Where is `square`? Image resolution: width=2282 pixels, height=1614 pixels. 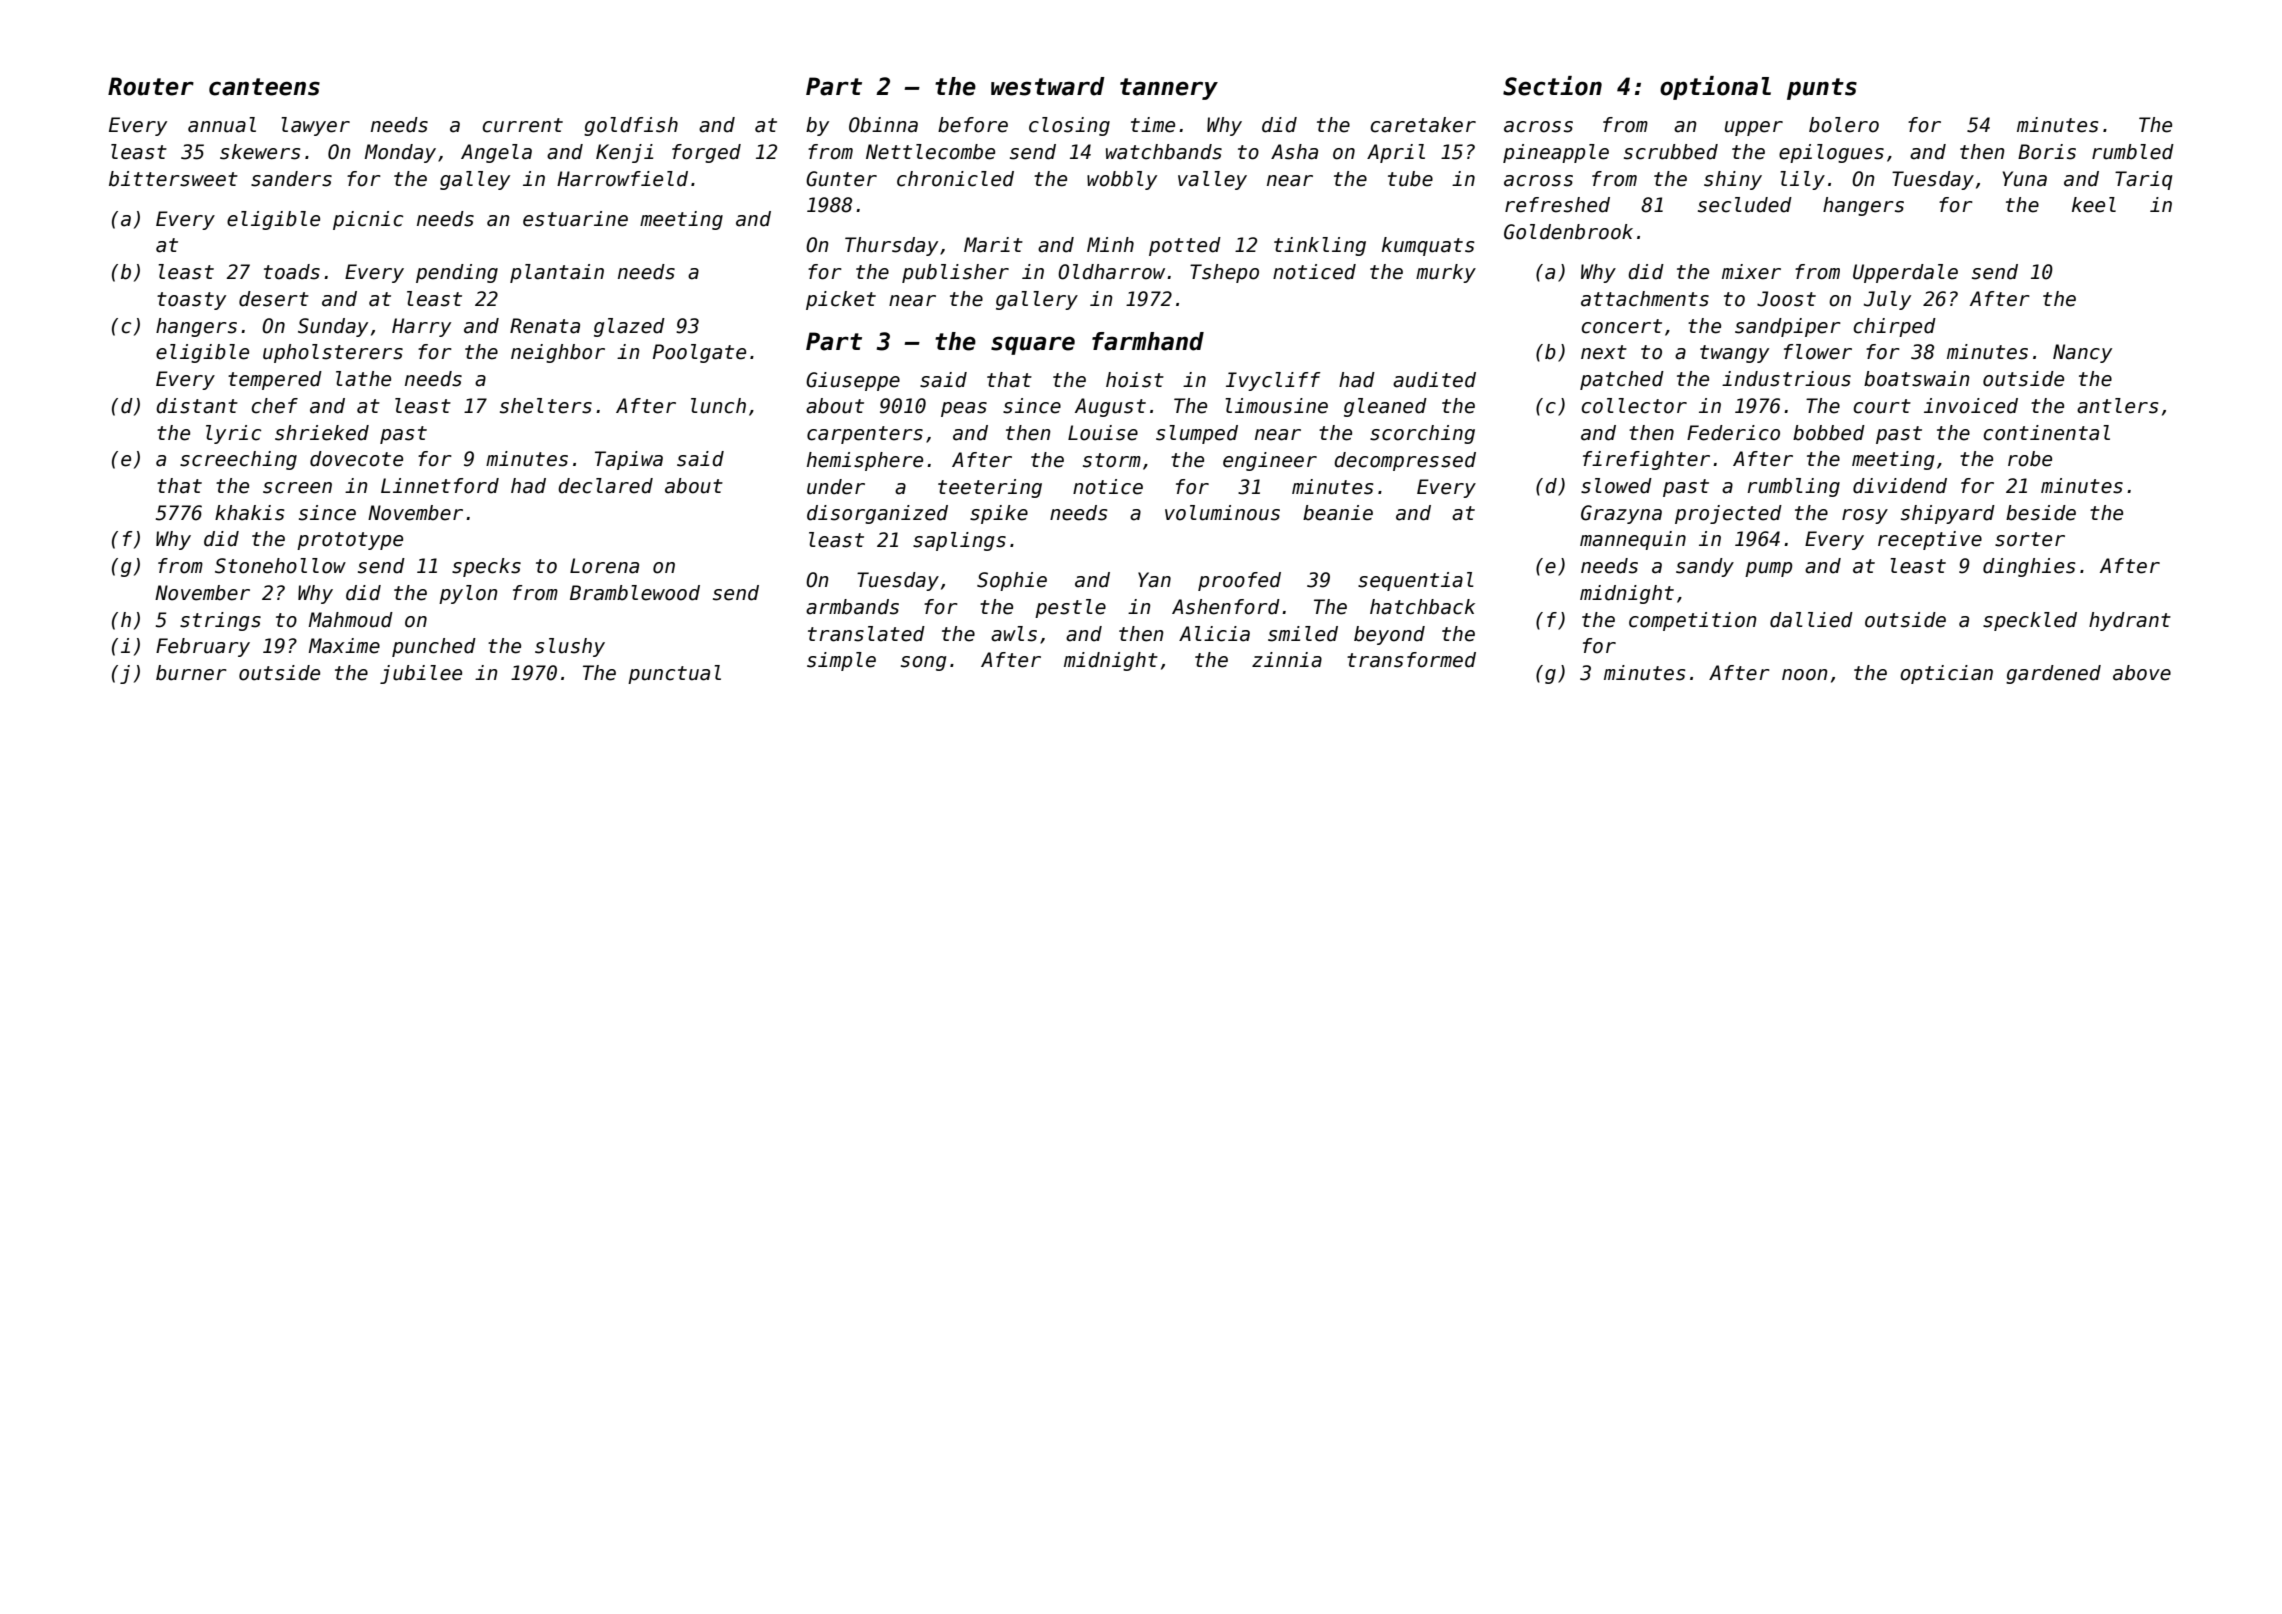
square is located at coordinates (1033, 345).
